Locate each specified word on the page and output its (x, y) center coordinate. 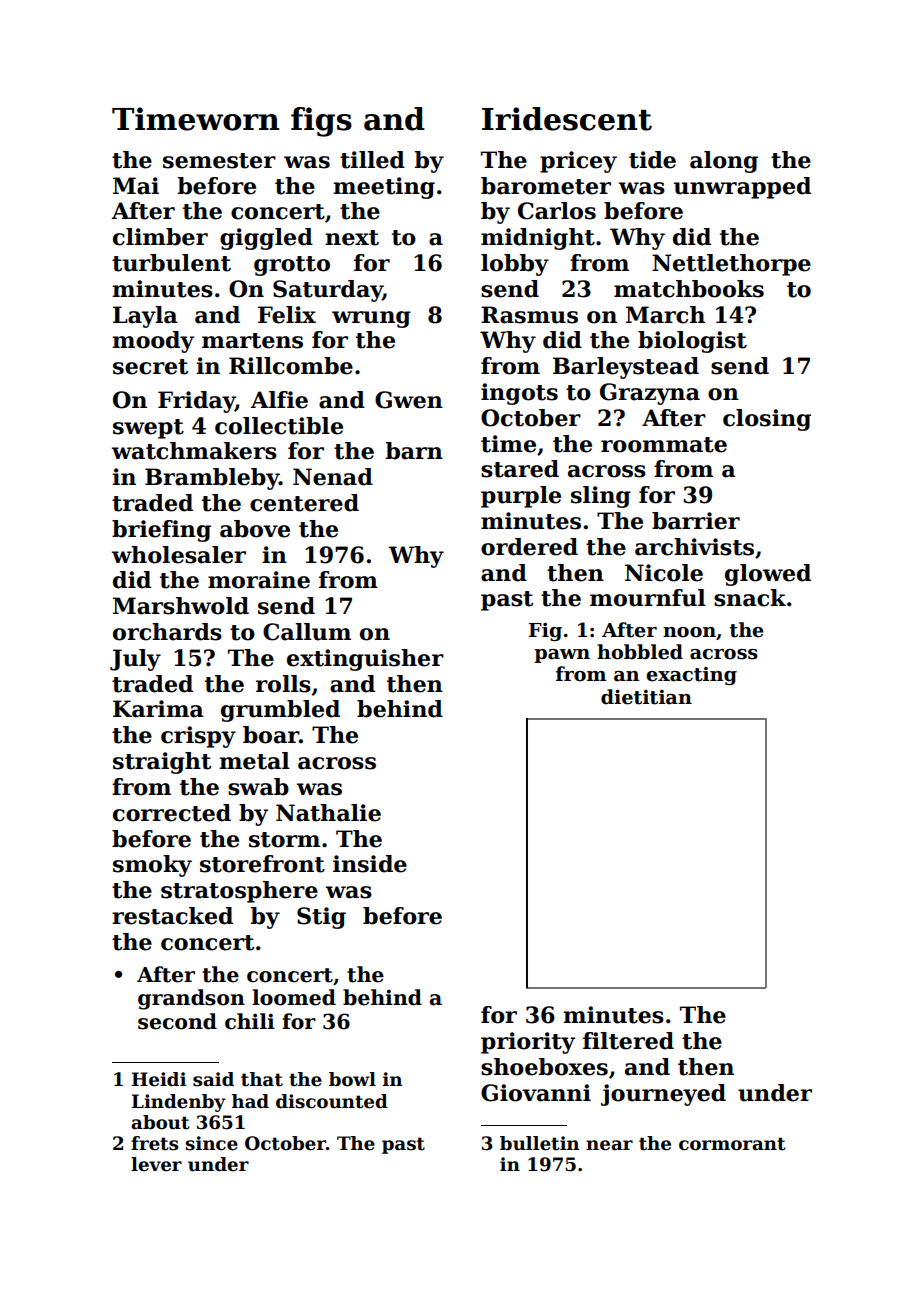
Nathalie (328, 813)
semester (219, 161)
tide (652, 160)
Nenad (333, 477)
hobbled (640, 652)
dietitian (646, 697)
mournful (648, 598)
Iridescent (567, 119)
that (262, 1079)
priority (528, 1043)
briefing (161, 531)
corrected (172, 813)
